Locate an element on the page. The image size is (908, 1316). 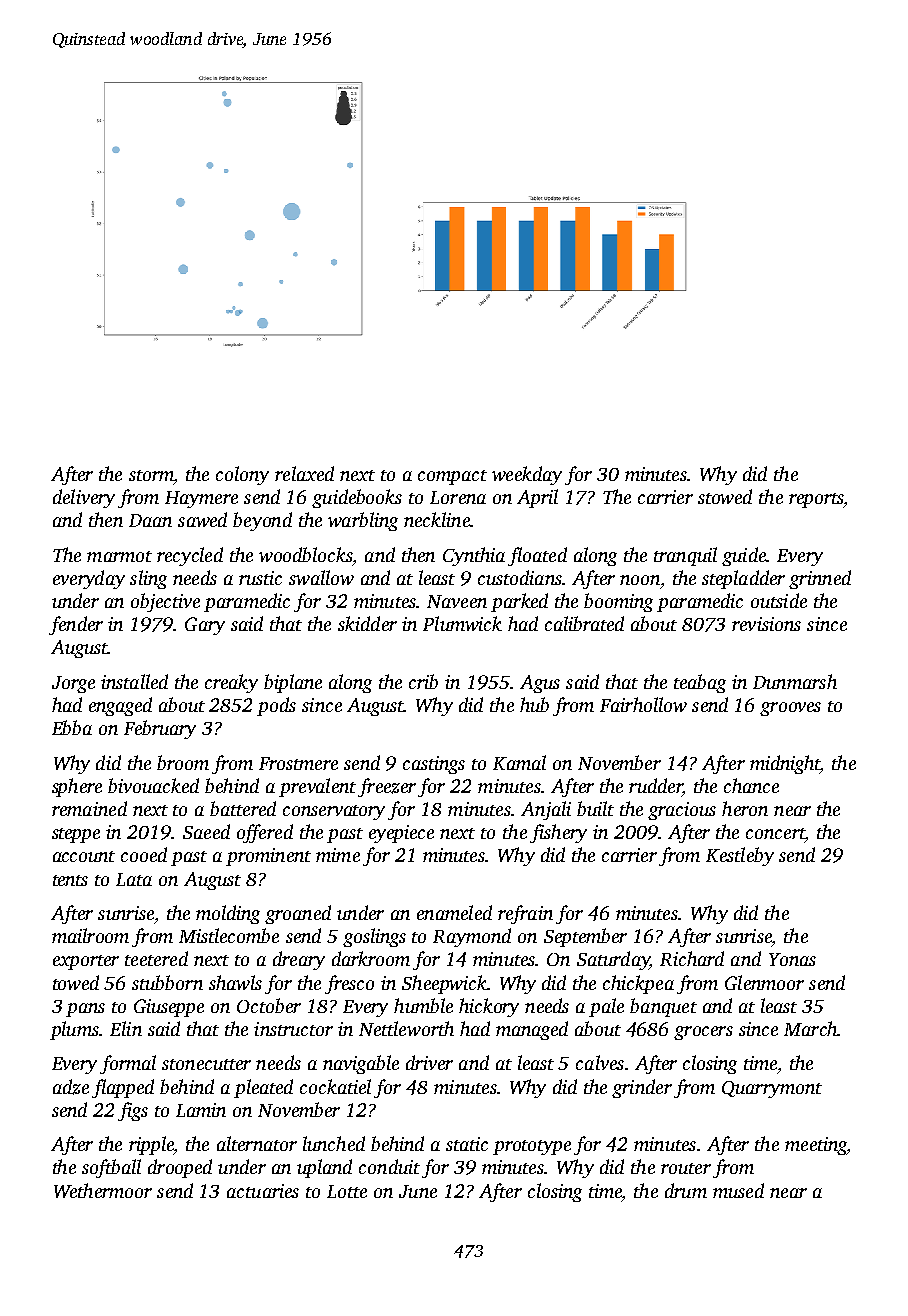
weekday is located at coordinates (527, 475).
